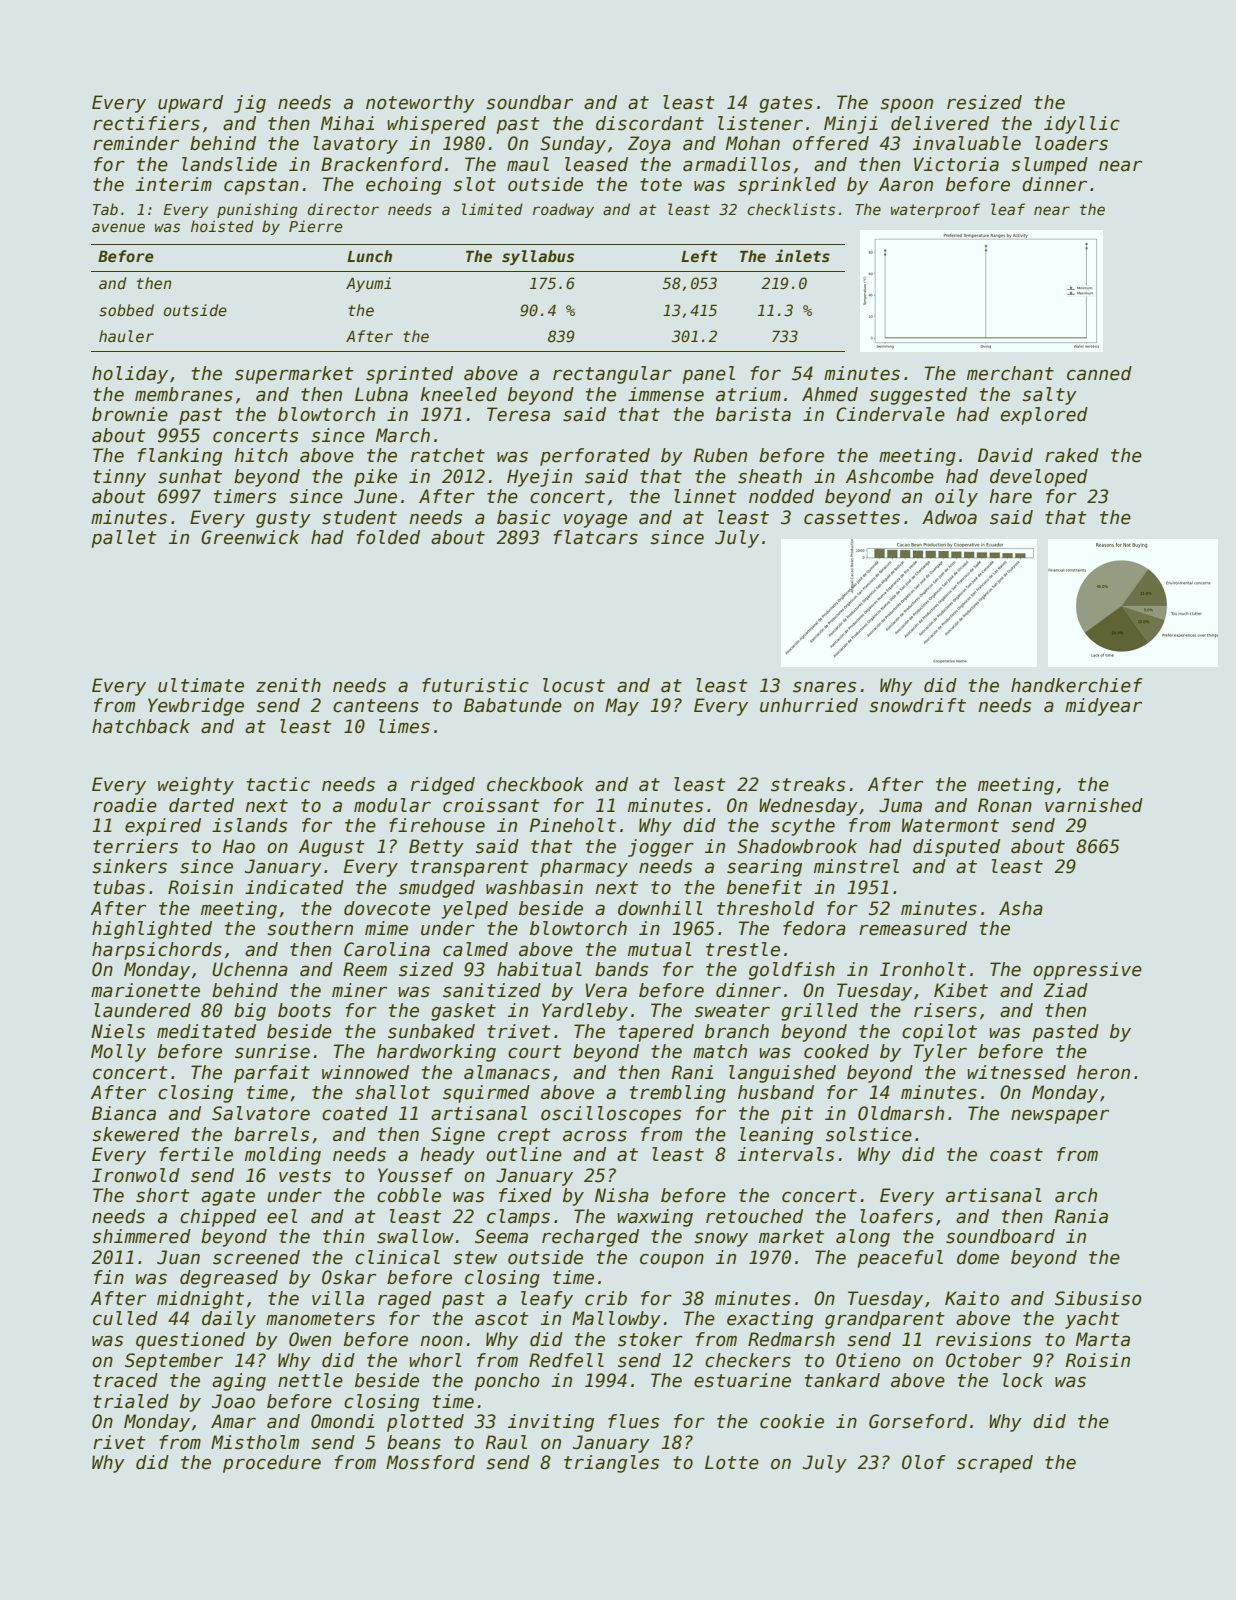 The width and height of the page is (1236, 1600). Describe the element at coordinates (420, 104) in the page. I see `noteworthy` at that location.
